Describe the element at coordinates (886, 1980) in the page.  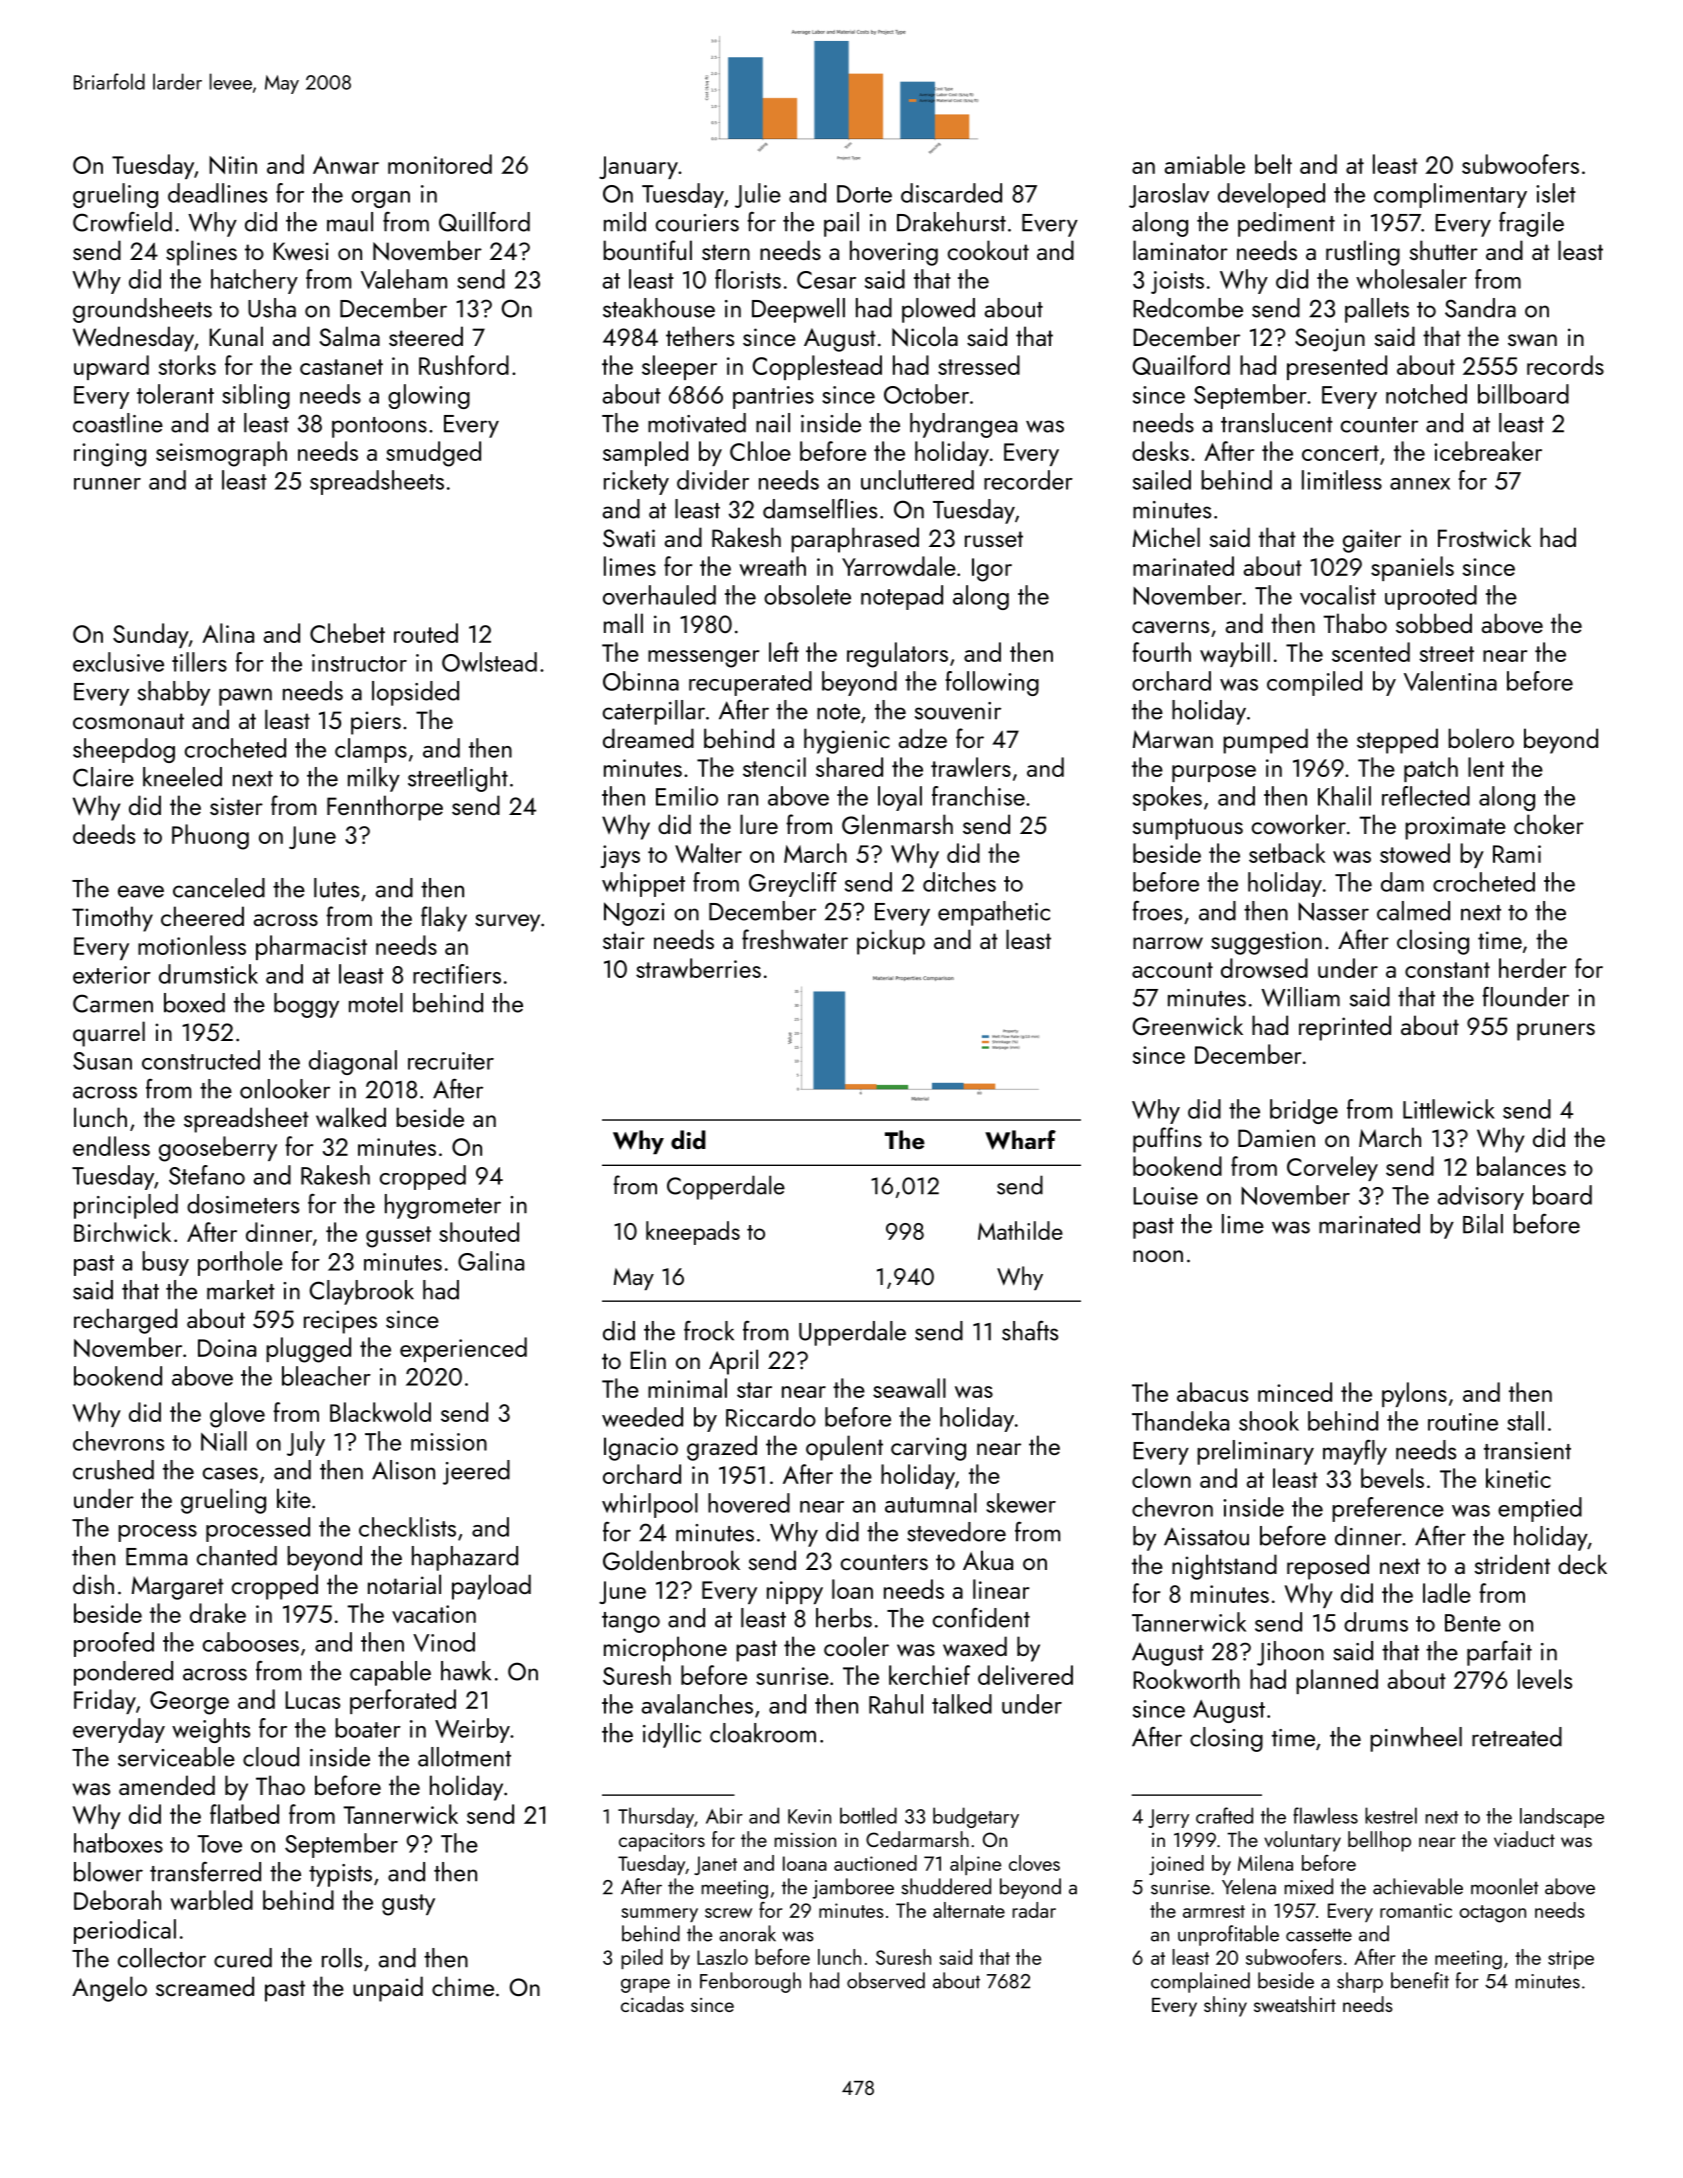
I see `observed` at that location.
